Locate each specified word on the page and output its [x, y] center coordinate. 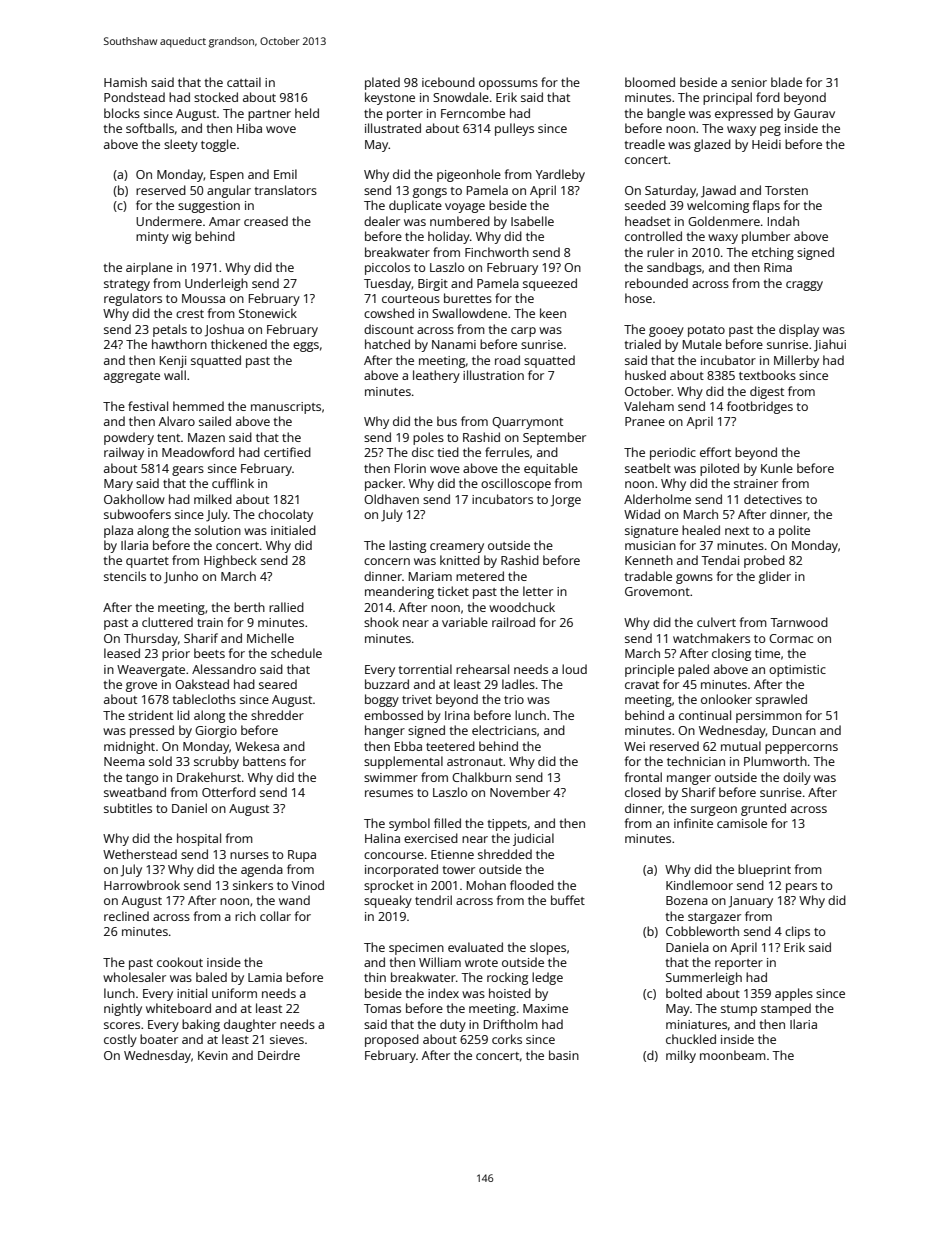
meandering [399, 592]
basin [564, 1055]
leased [122, 653]
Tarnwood [799, 622]
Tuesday [388, 284]
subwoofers [137, 514]
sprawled [781, 700]
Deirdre [279, 1055]
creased [266, 221]
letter [538, 591]
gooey [666, 332]
